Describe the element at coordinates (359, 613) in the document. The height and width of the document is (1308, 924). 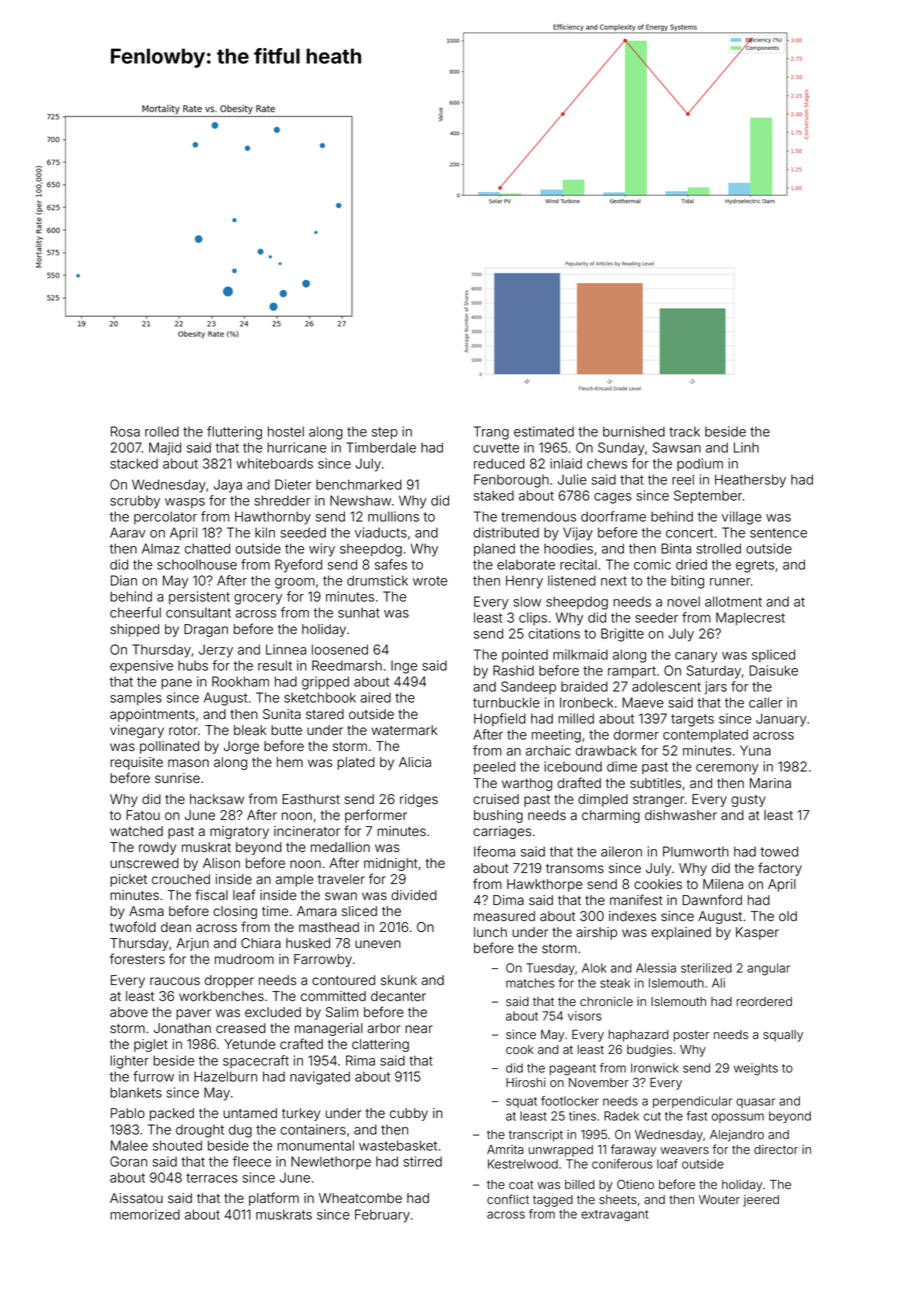
I see `sunhat` at that location.
